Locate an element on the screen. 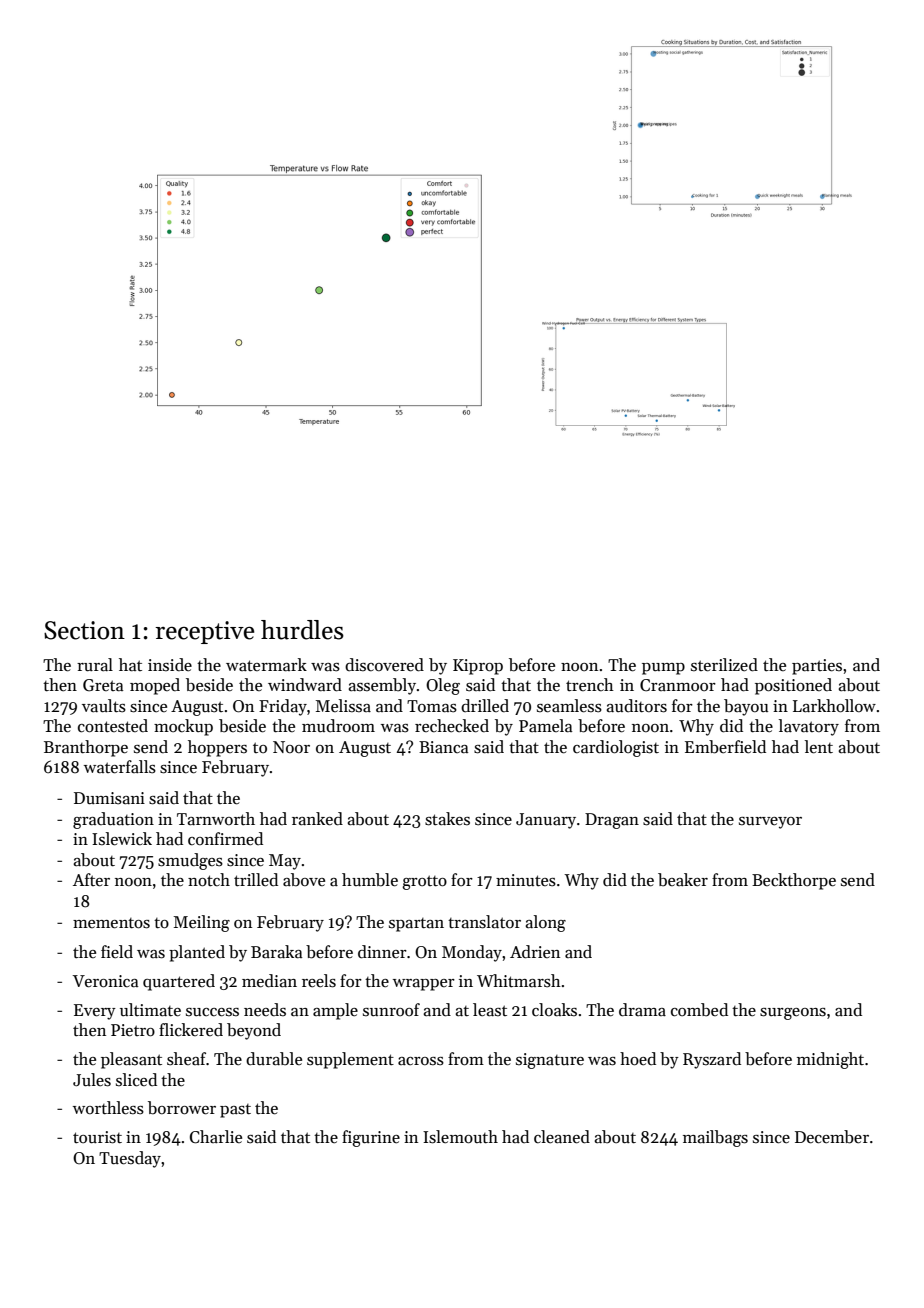 This screenshot has height=1308, width=924. dinner is located at coordinates (382, 952).
